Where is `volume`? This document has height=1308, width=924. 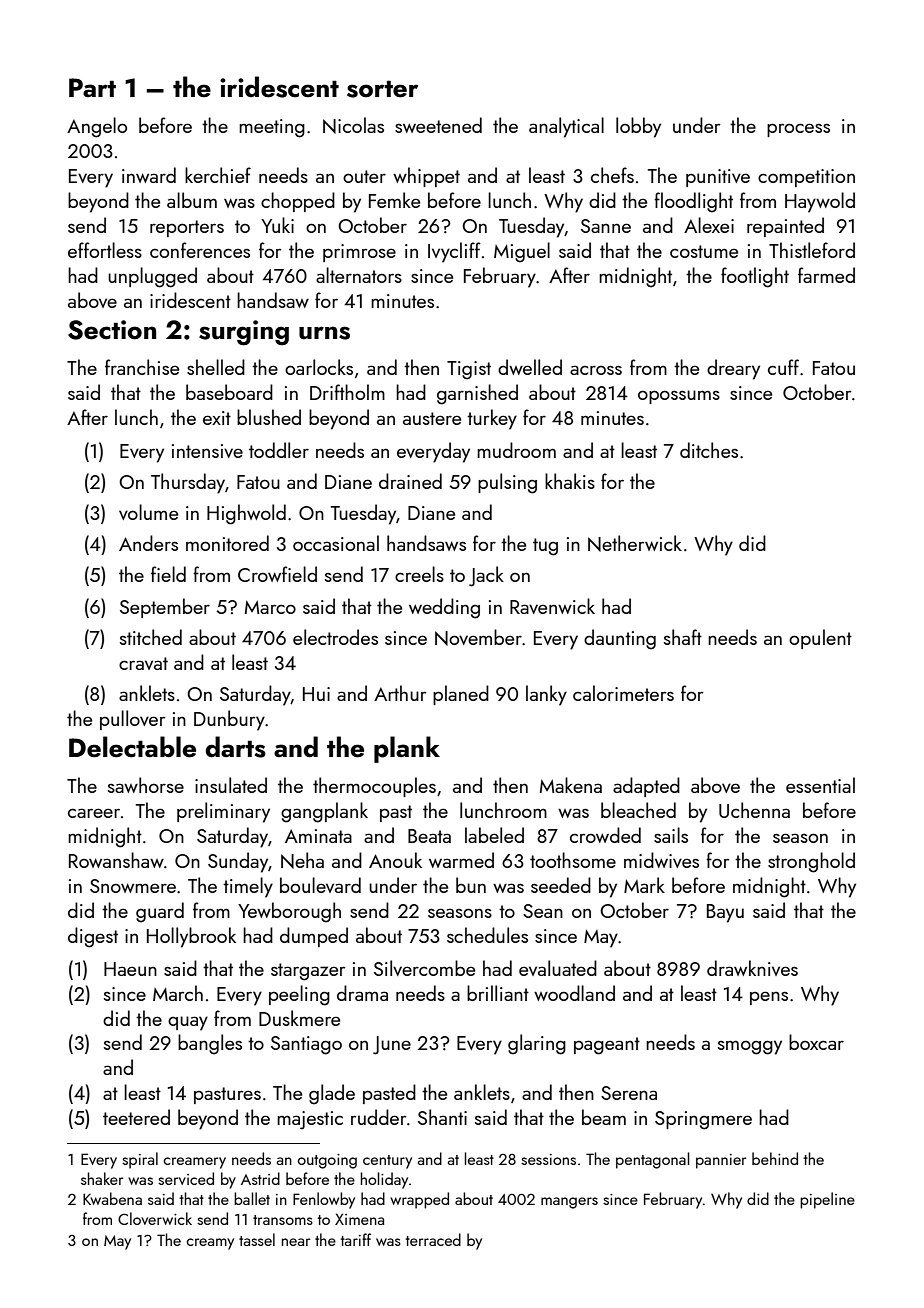 volume is located at coordinates (148, 512).
